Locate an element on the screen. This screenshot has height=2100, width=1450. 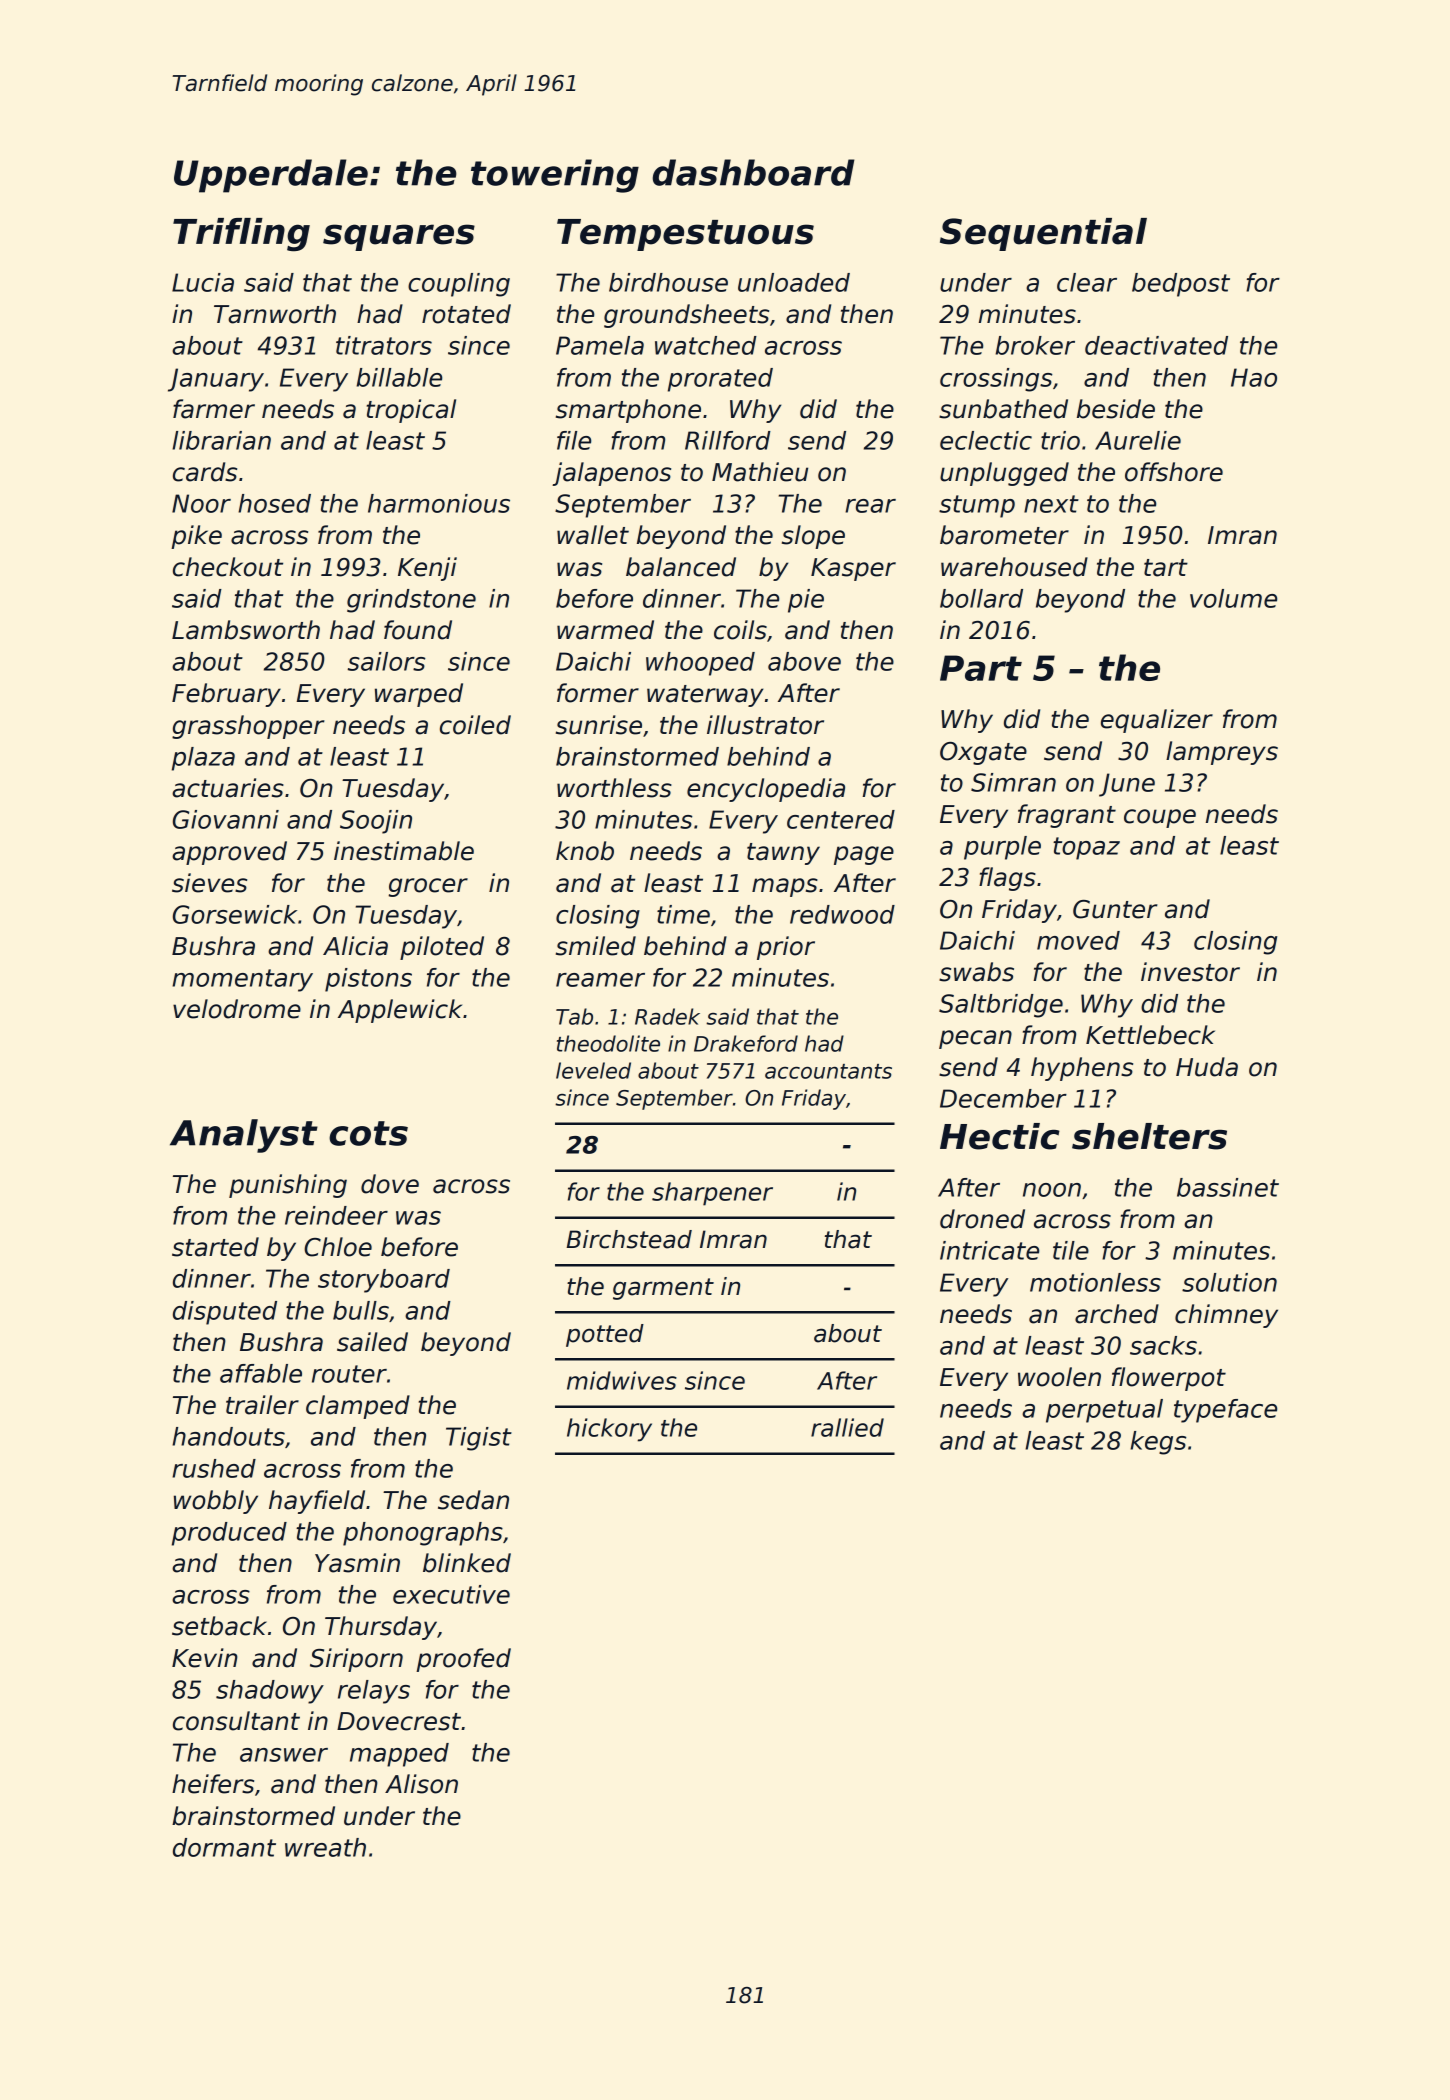
solution is located at coordinates (1229, 1282).
